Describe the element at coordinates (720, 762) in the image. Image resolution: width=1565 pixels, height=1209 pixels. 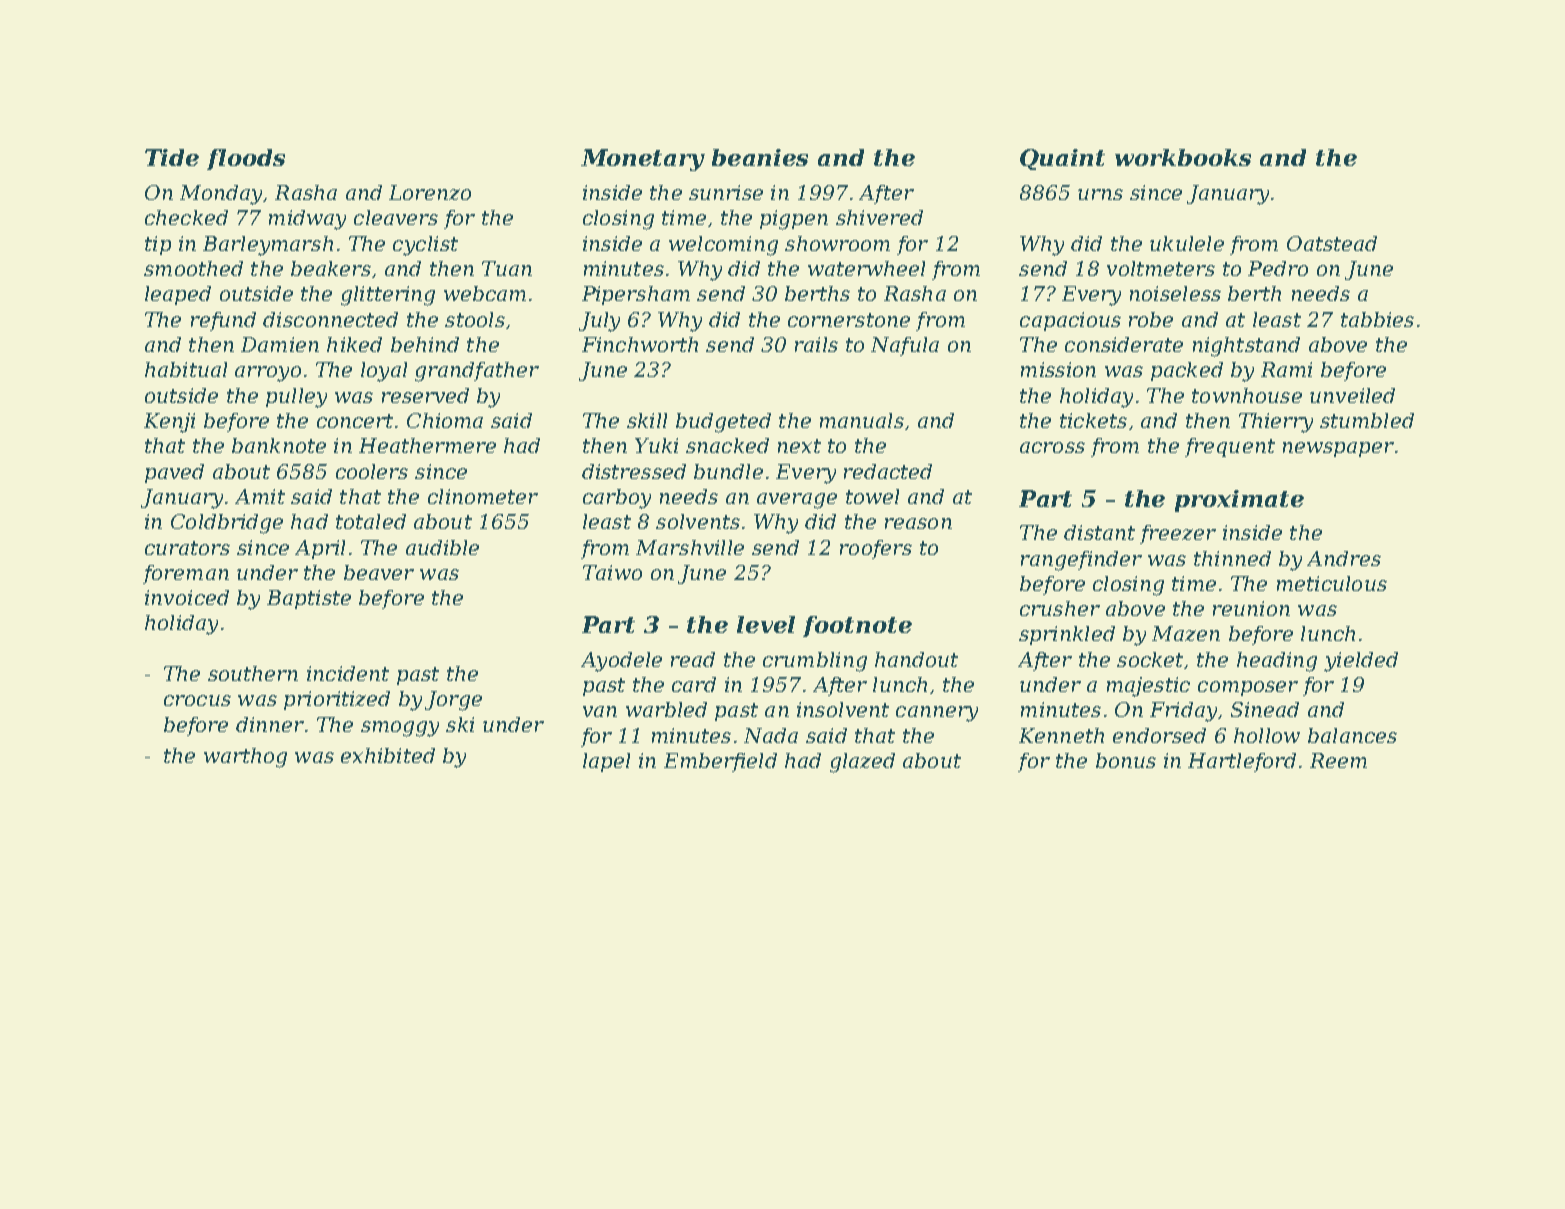
I see `Emberfield` at that location.
